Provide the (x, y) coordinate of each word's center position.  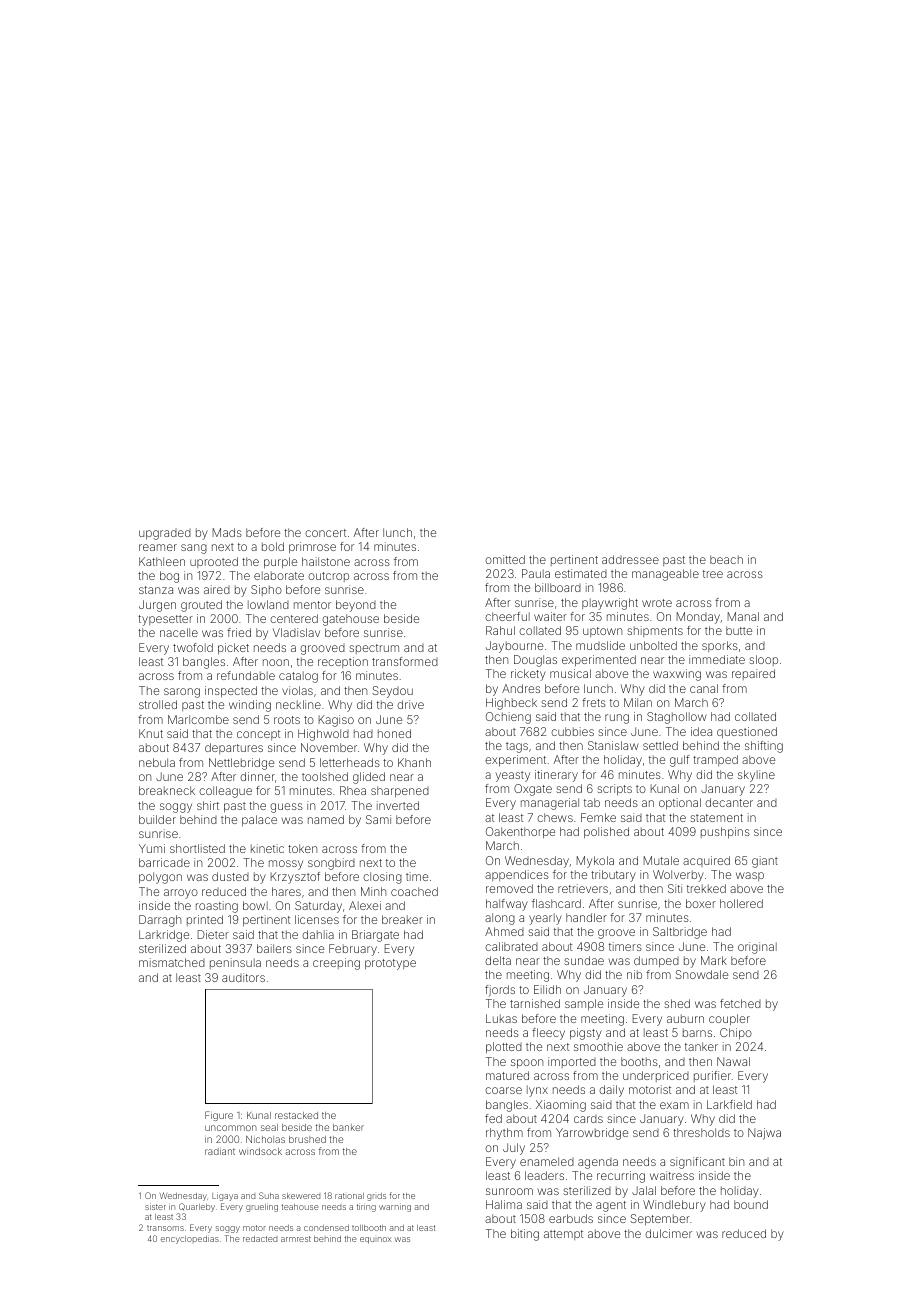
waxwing (677, 675)
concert (325, 533)
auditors (243, 977)
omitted (505, 559)
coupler (729, 1020)
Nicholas (265, 1139)
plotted (504, 1048)
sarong (182, 693)
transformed (405, 661)
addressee (630, 559)
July (514, 1149)
